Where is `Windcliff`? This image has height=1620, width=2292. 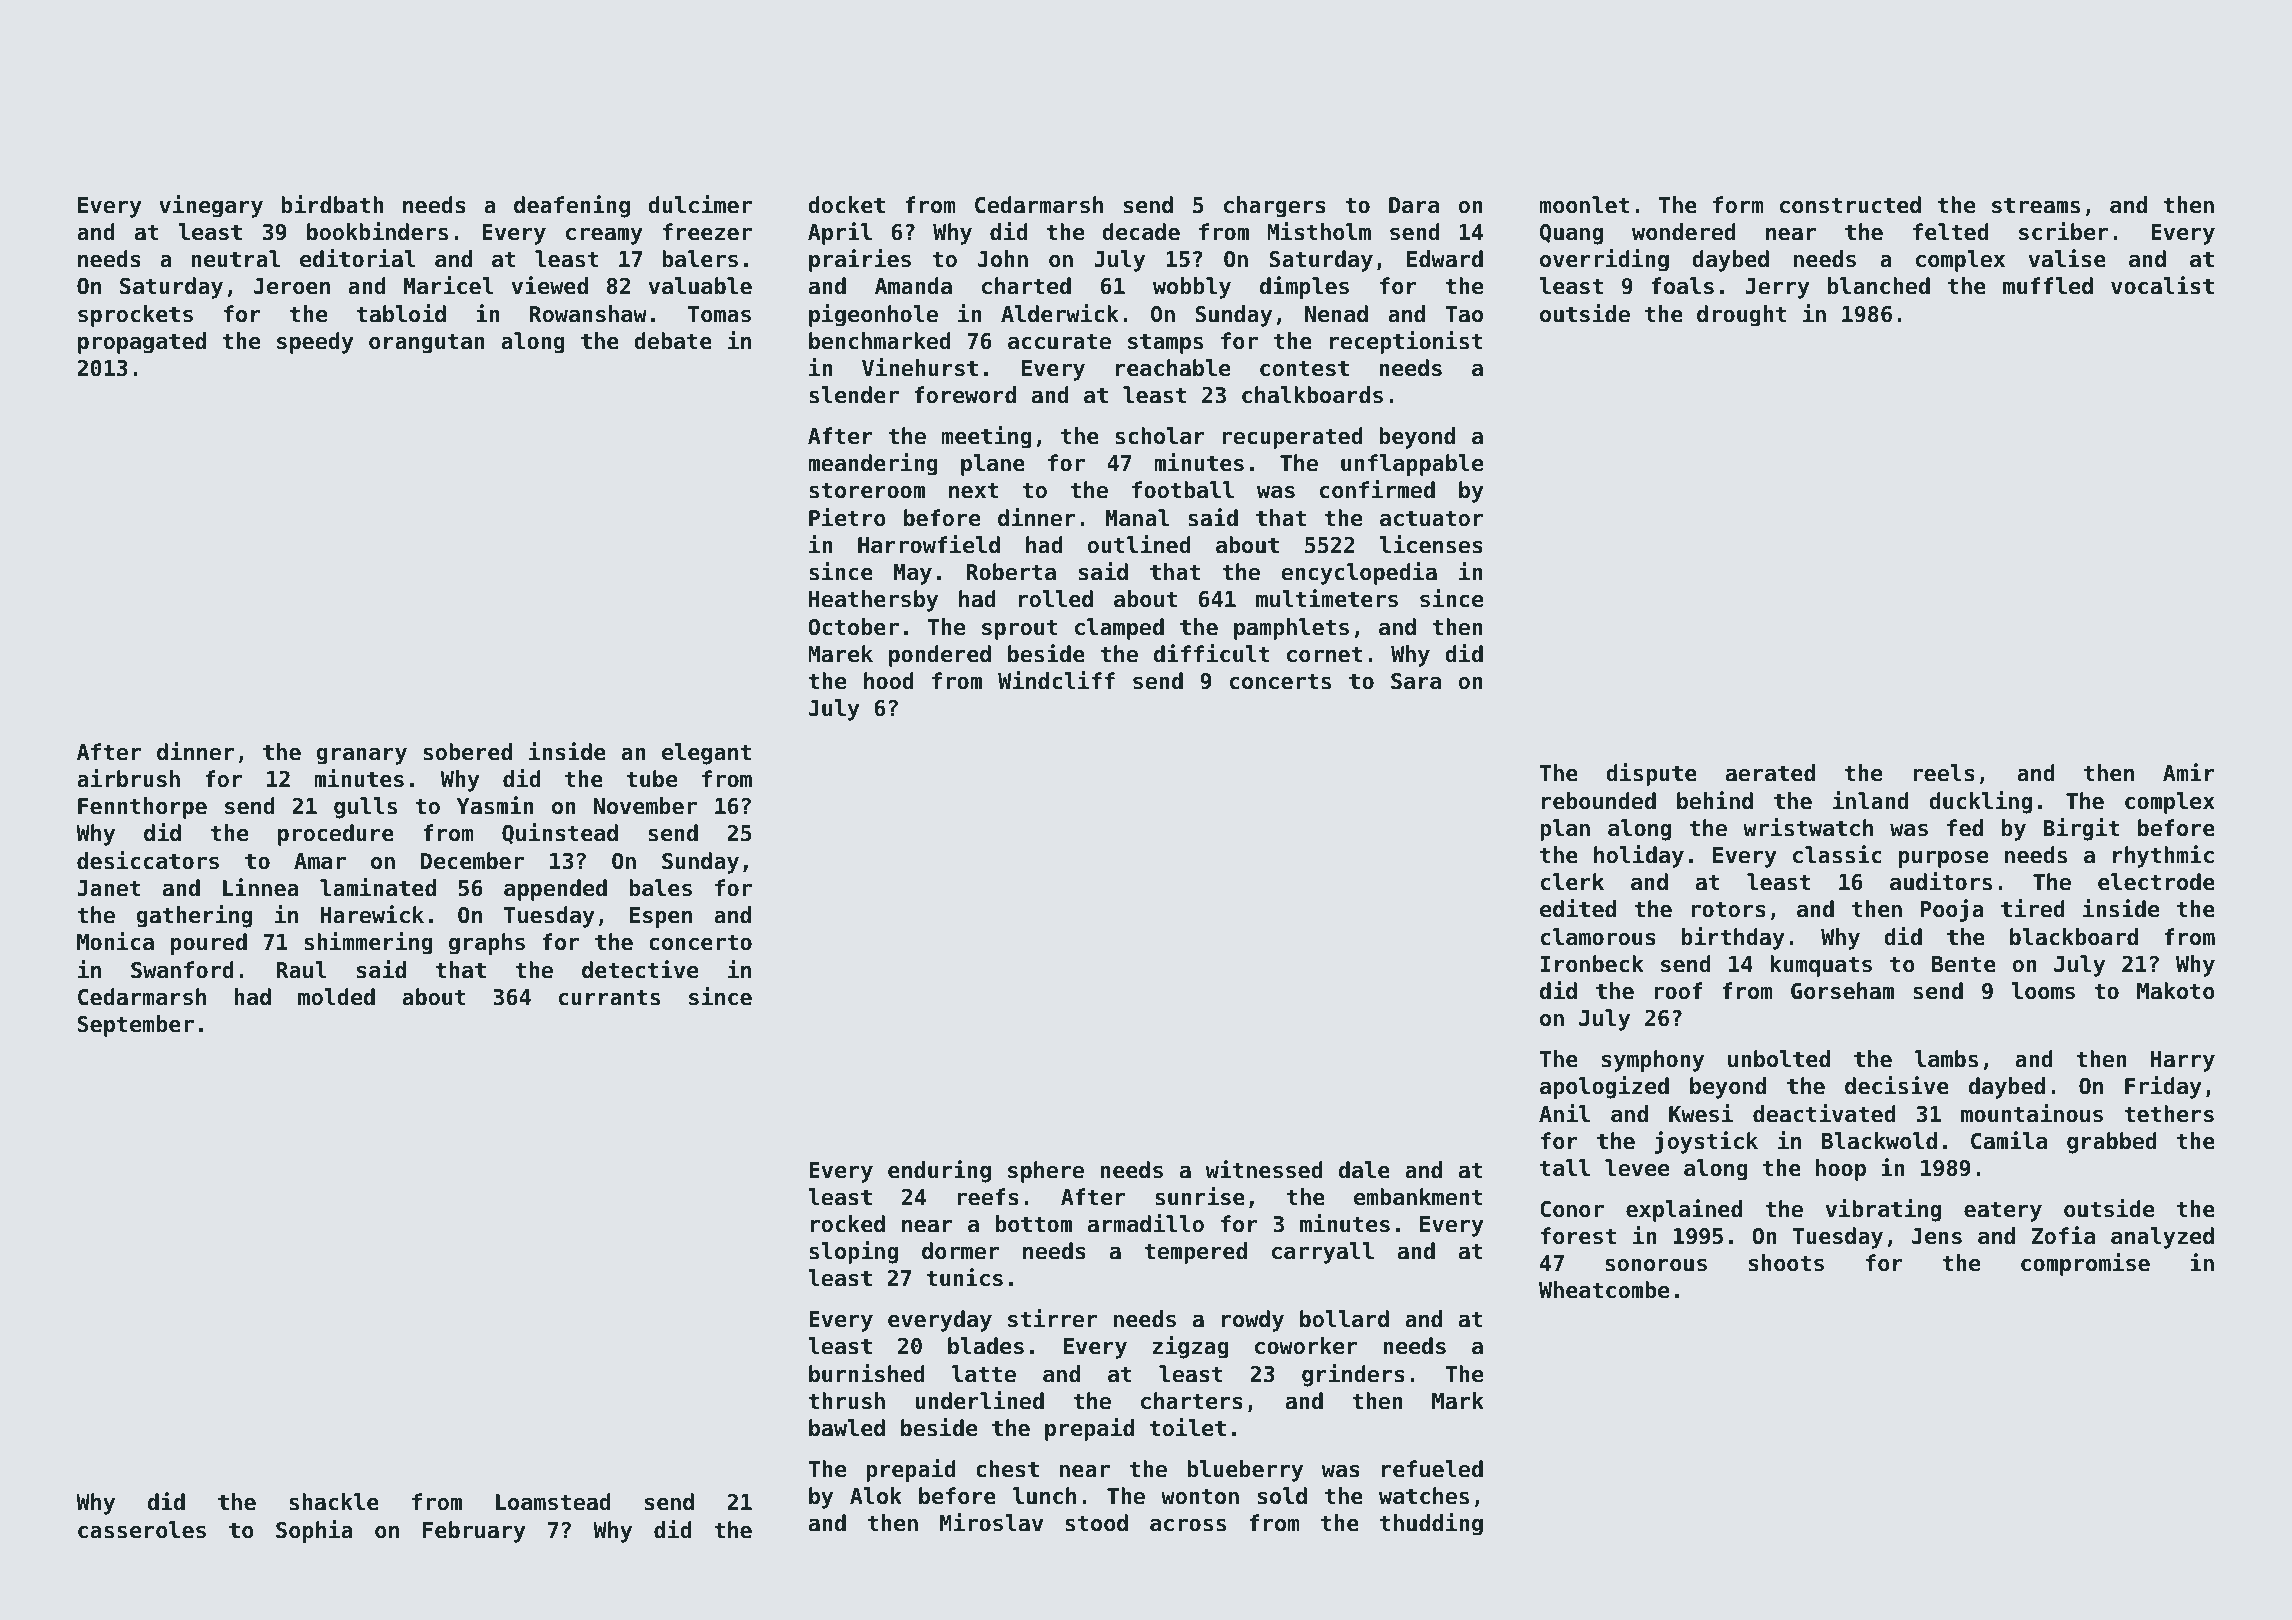 Windcliff is located at coordinates (1056, 680).
